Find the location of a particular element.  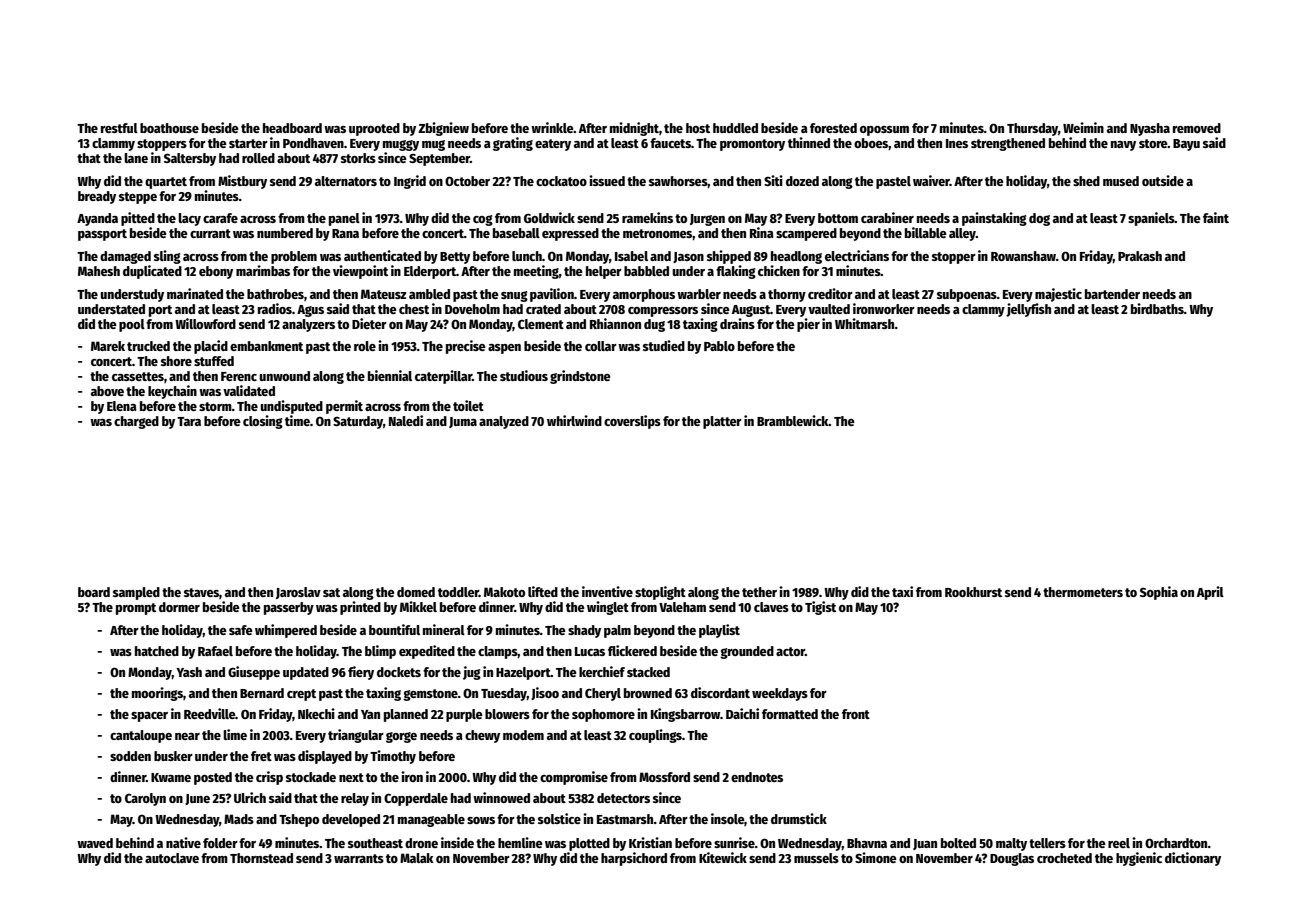

dog is located at coordinates (1039, 219).
